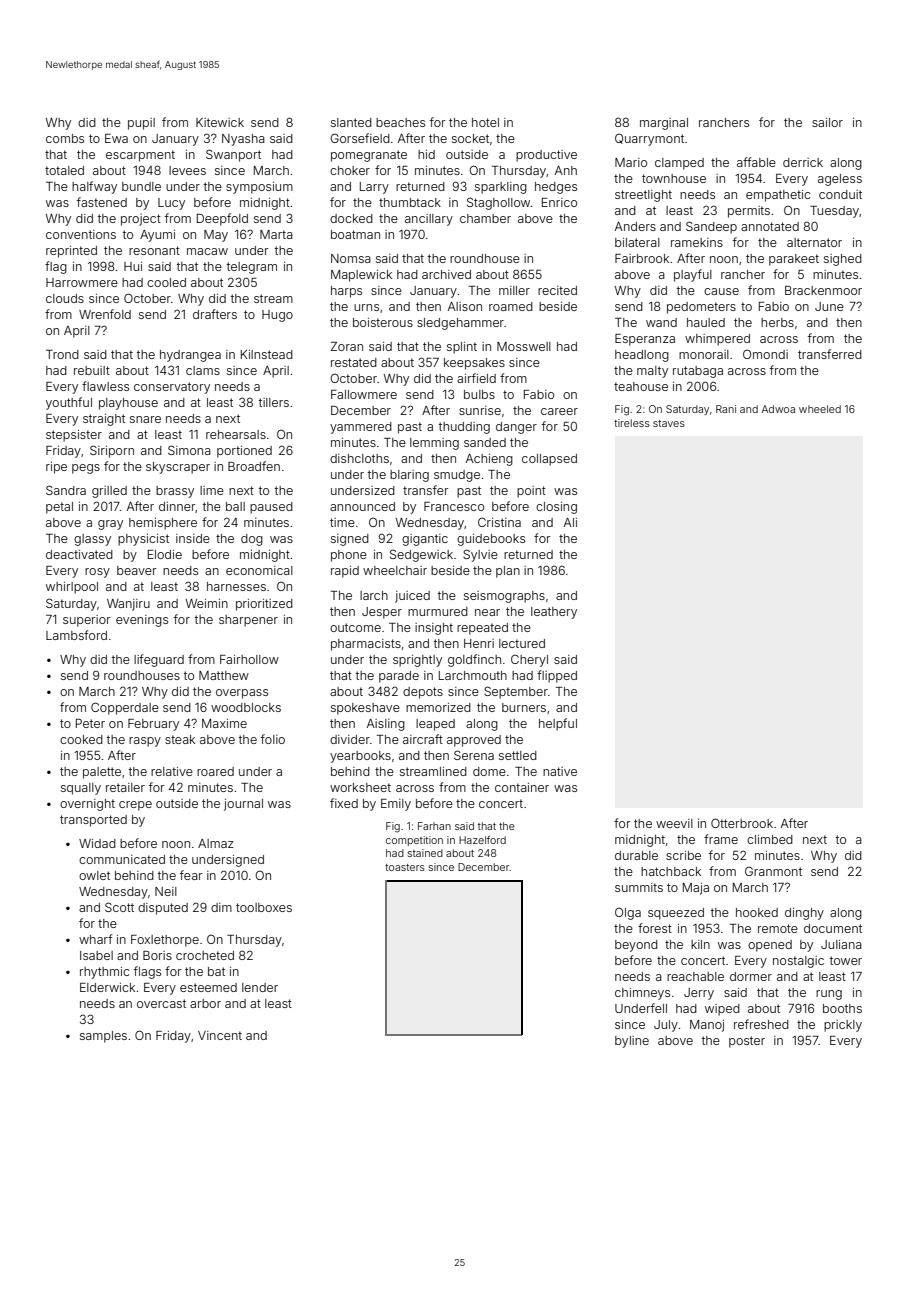 The image size is (908, 1316). I want to click on Adwoa, so click(778, 409).
